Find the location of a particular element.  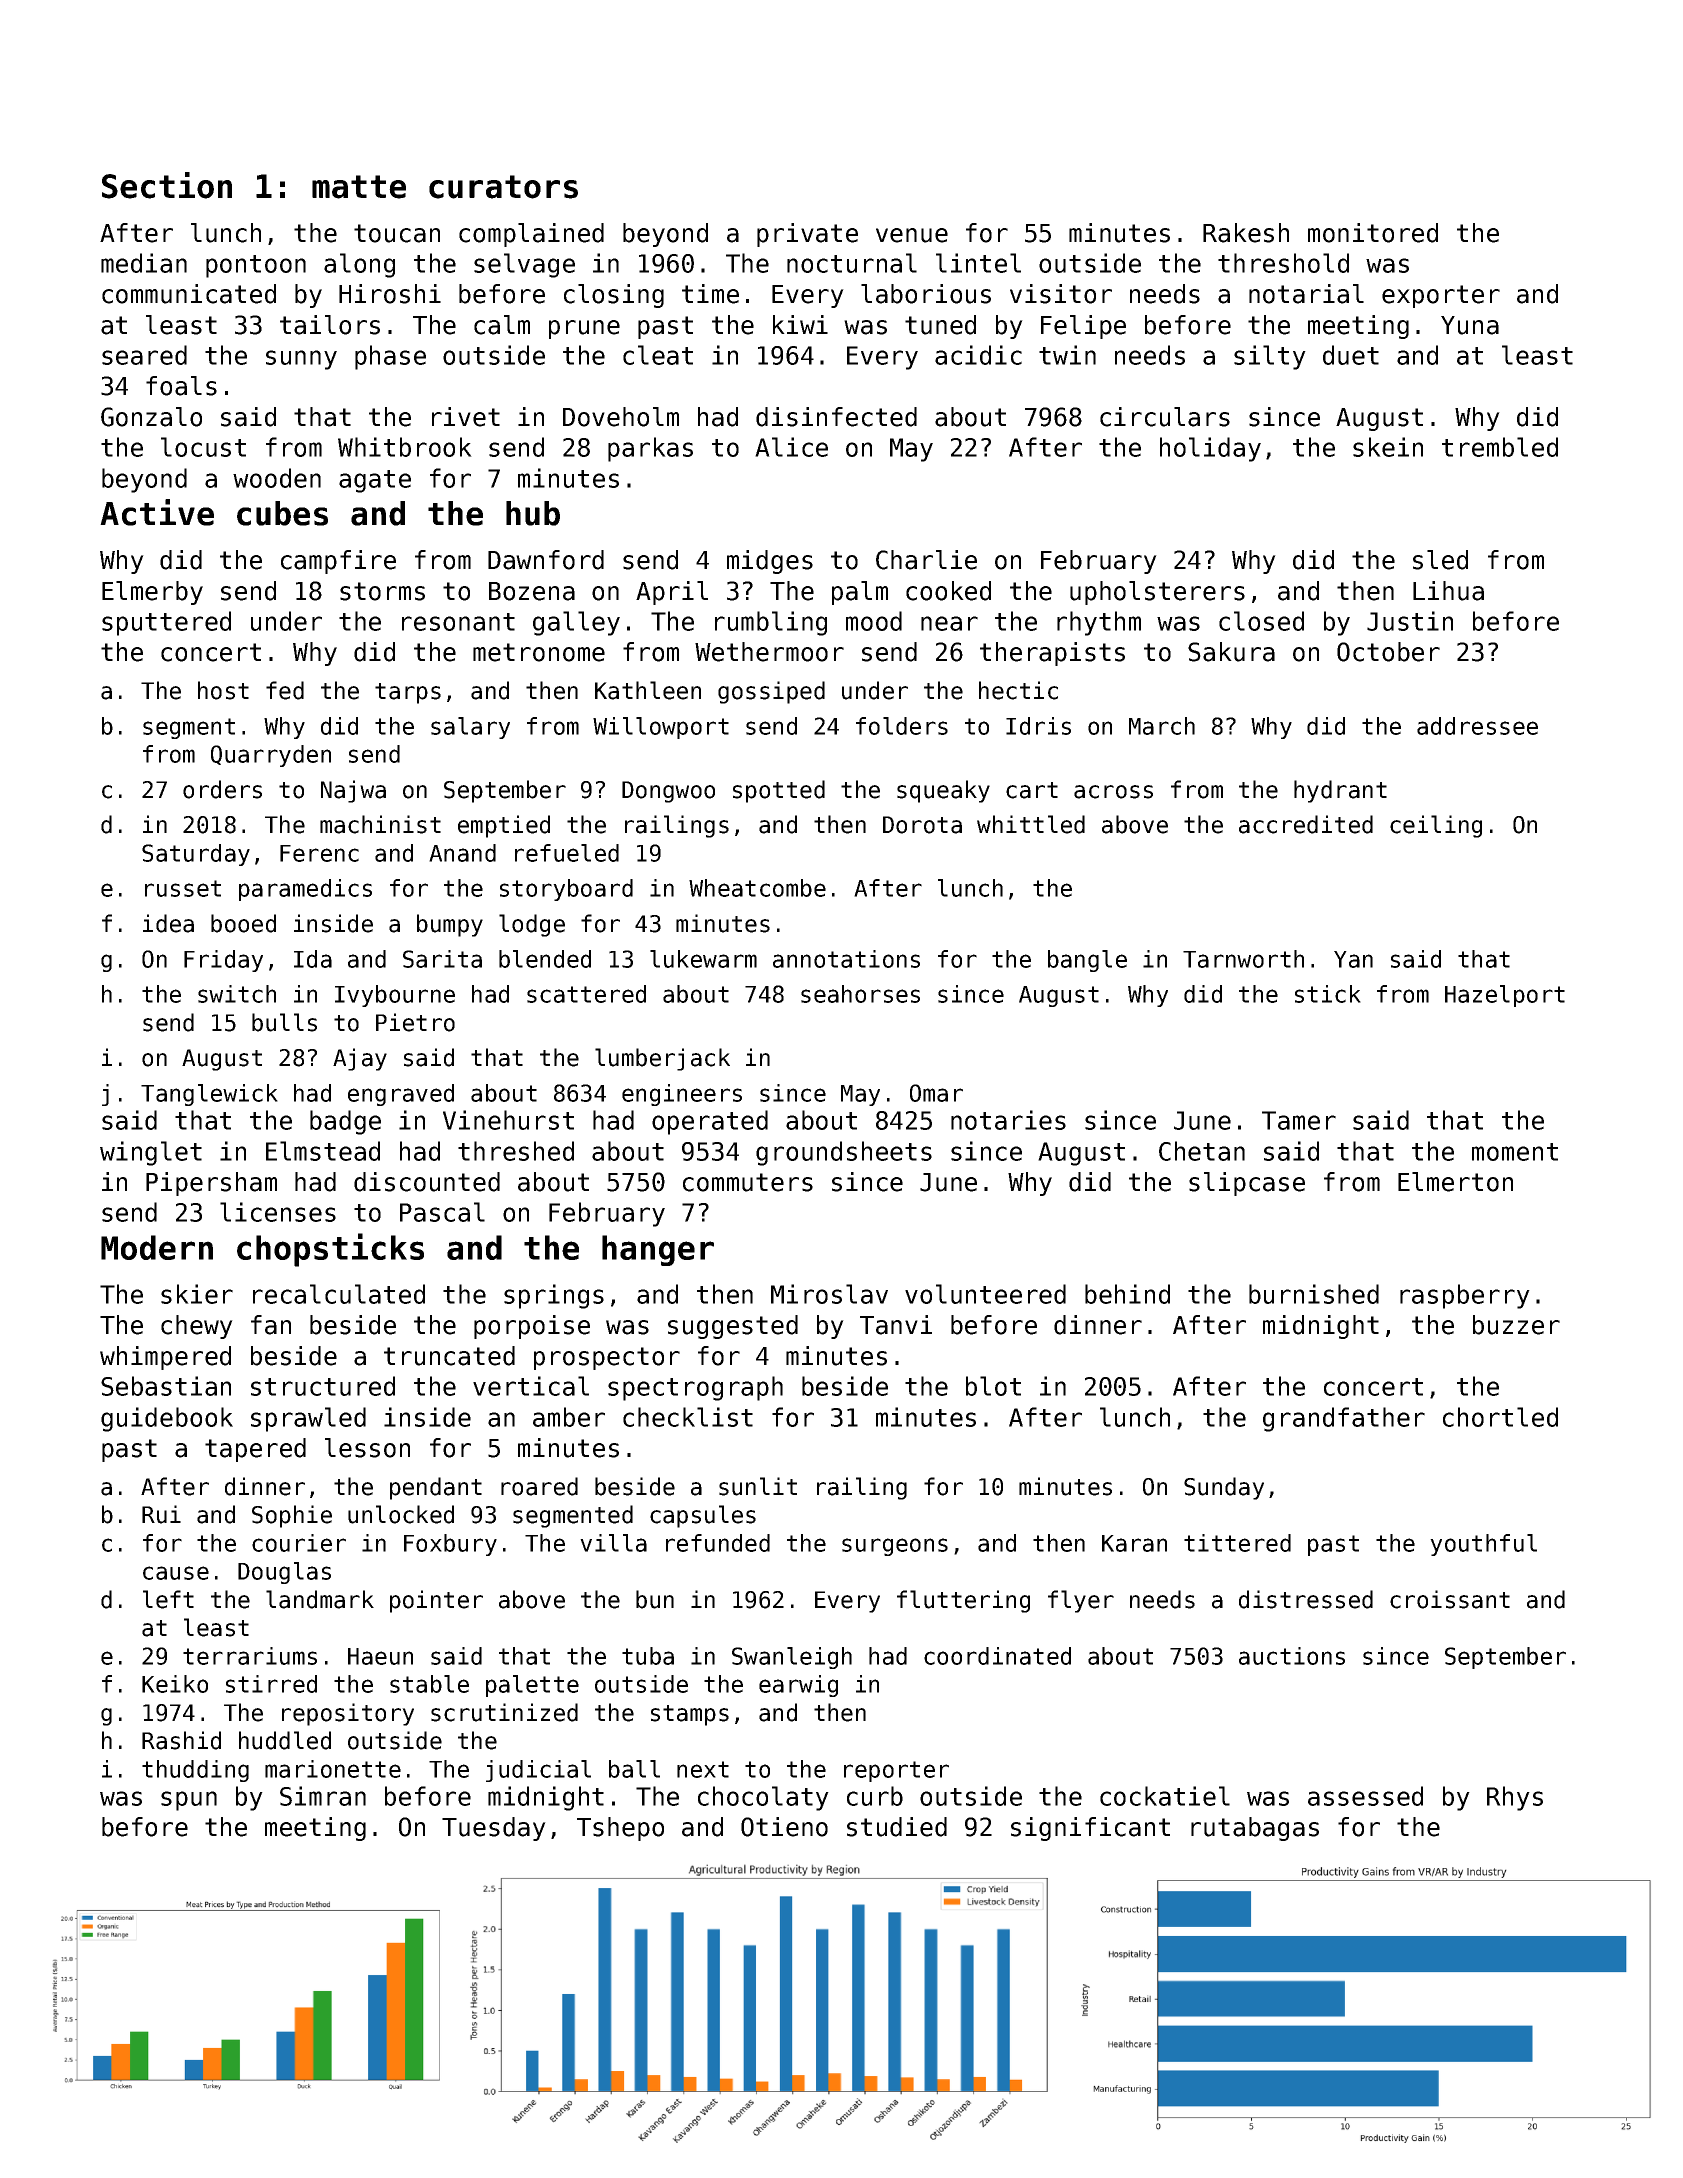

curators is located at coordinates (503, 187).
